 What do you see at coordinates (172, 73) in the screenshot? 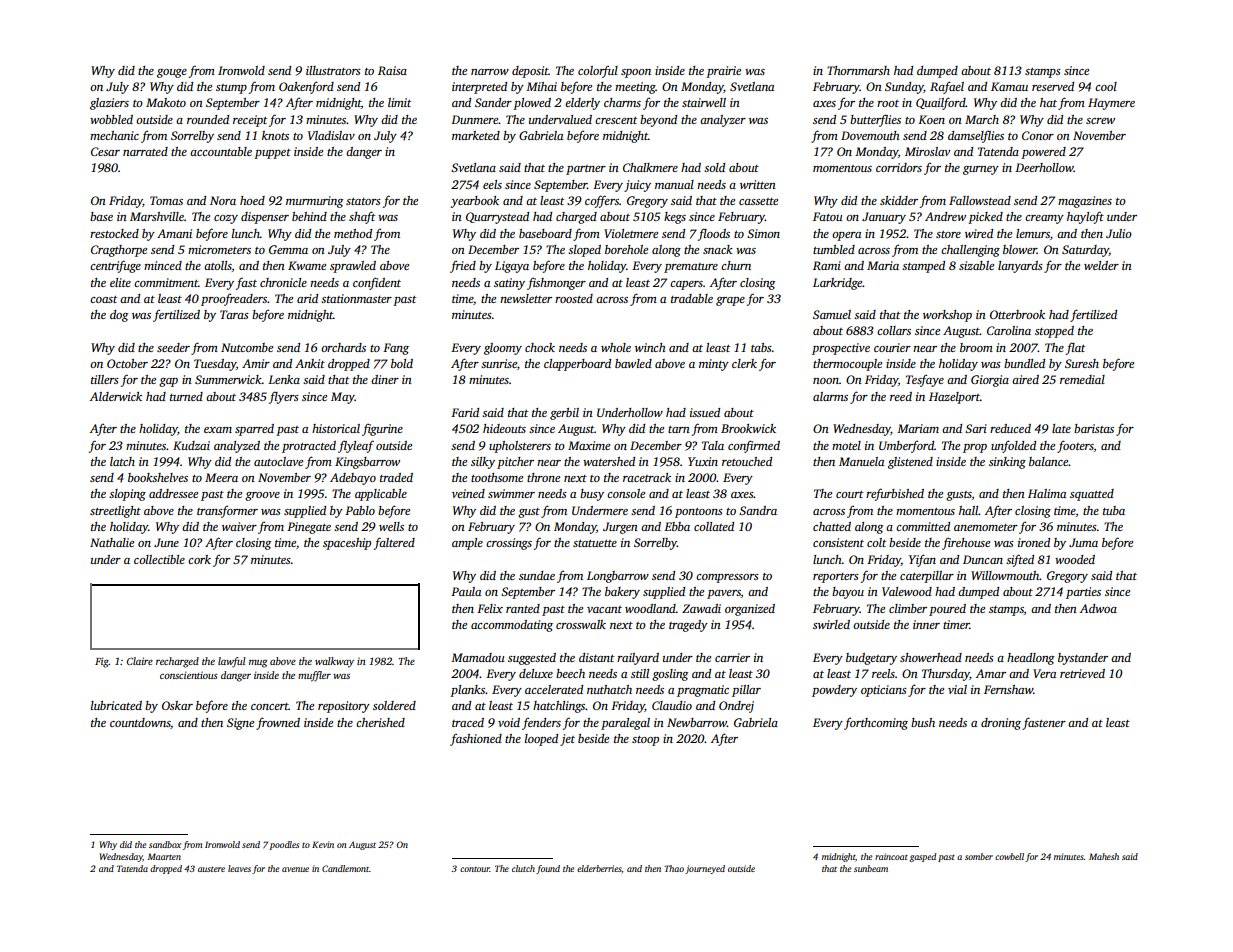
I see `gouge` at bounding box center [172, 73].
